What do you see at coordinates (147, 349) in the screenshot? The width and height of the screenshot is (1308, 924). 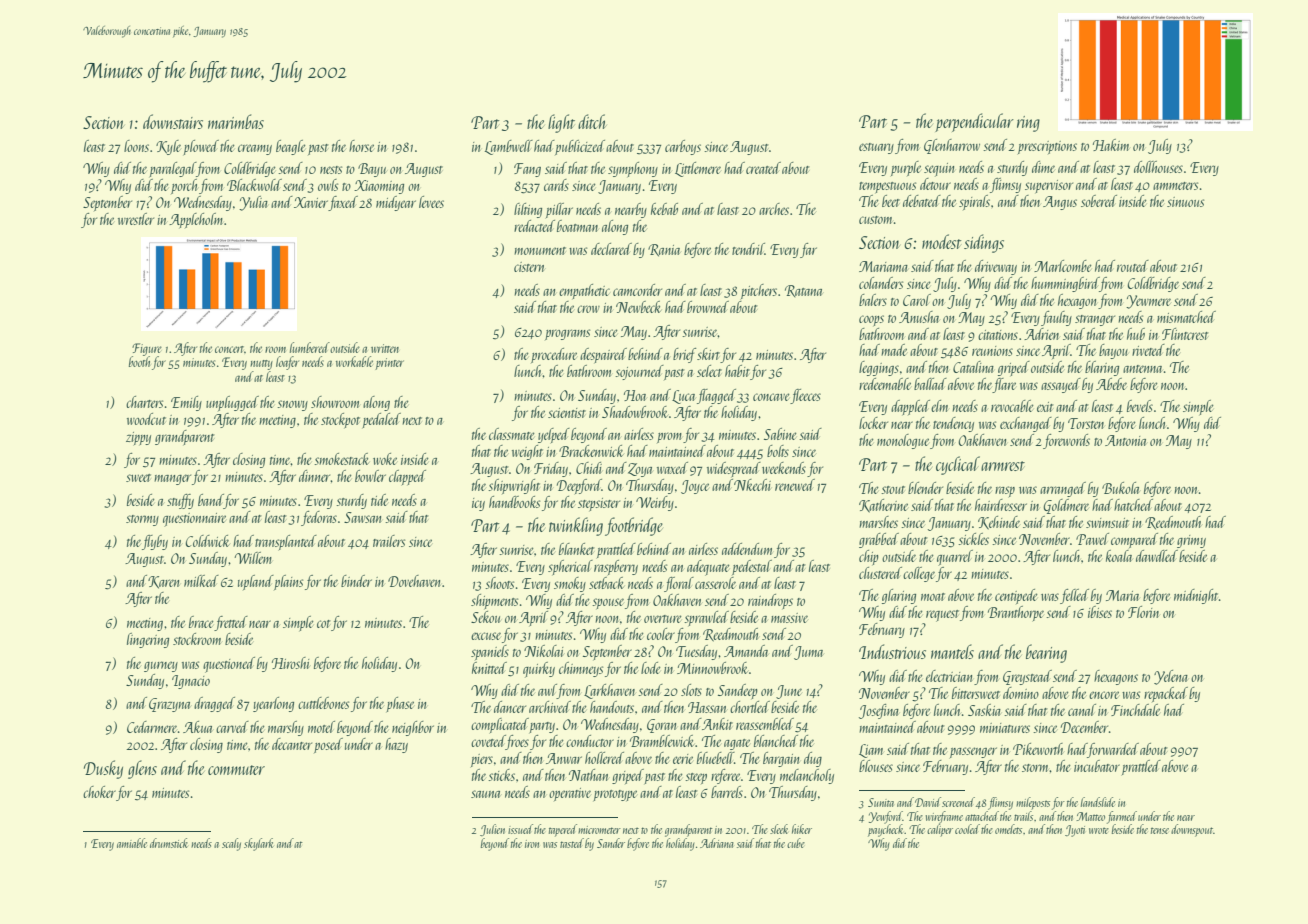 I see `Figure` at bounding box center [147, 349].
